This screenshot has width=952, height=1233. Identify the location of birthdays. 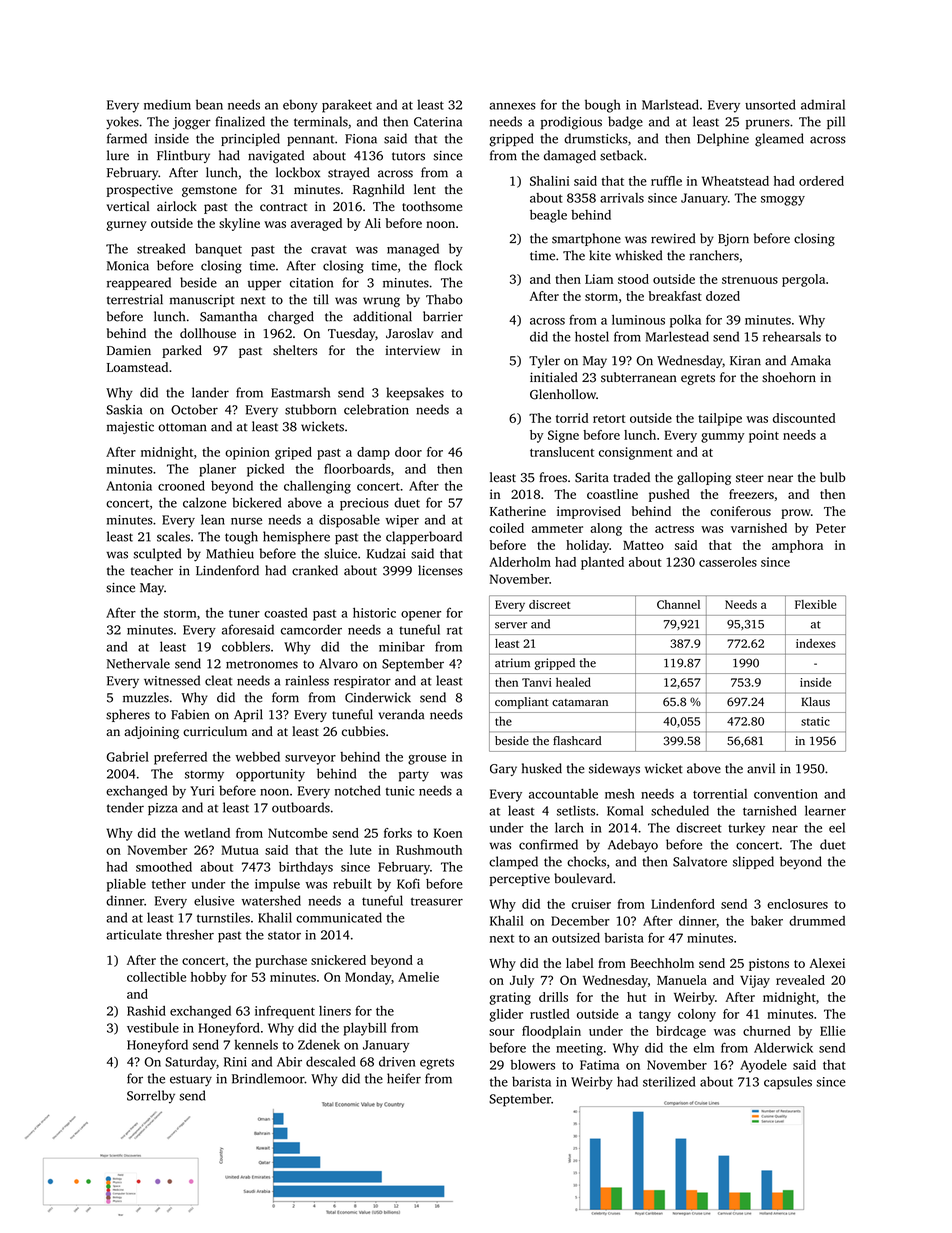
(306, 868).
